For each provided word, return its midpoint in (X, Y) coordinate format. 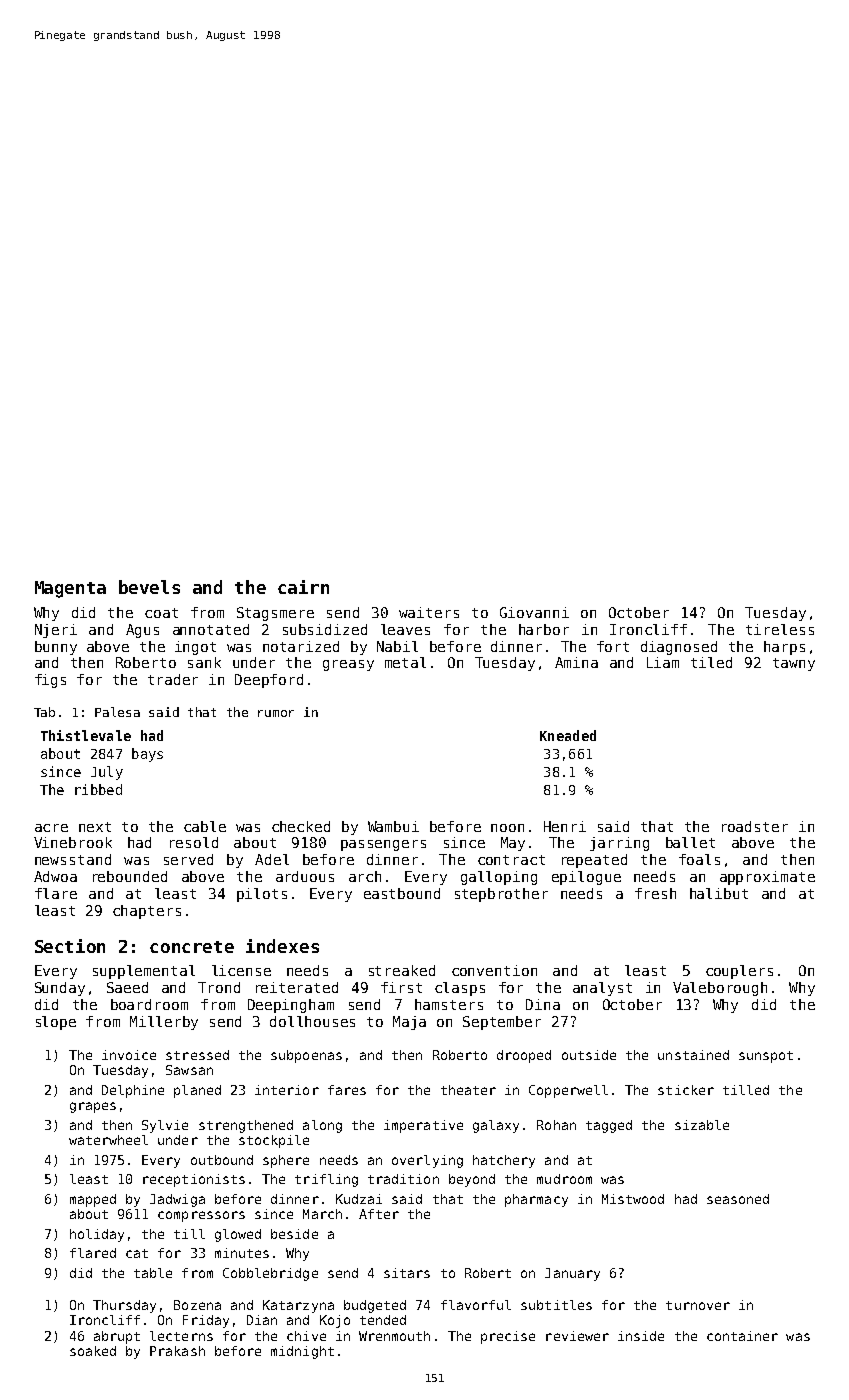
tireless (780, 629)
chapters (147, 912)
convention (494, 970)
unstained (693, 1055)
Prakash (177, 1351)
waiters (429, 612)
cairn (303, 587)
